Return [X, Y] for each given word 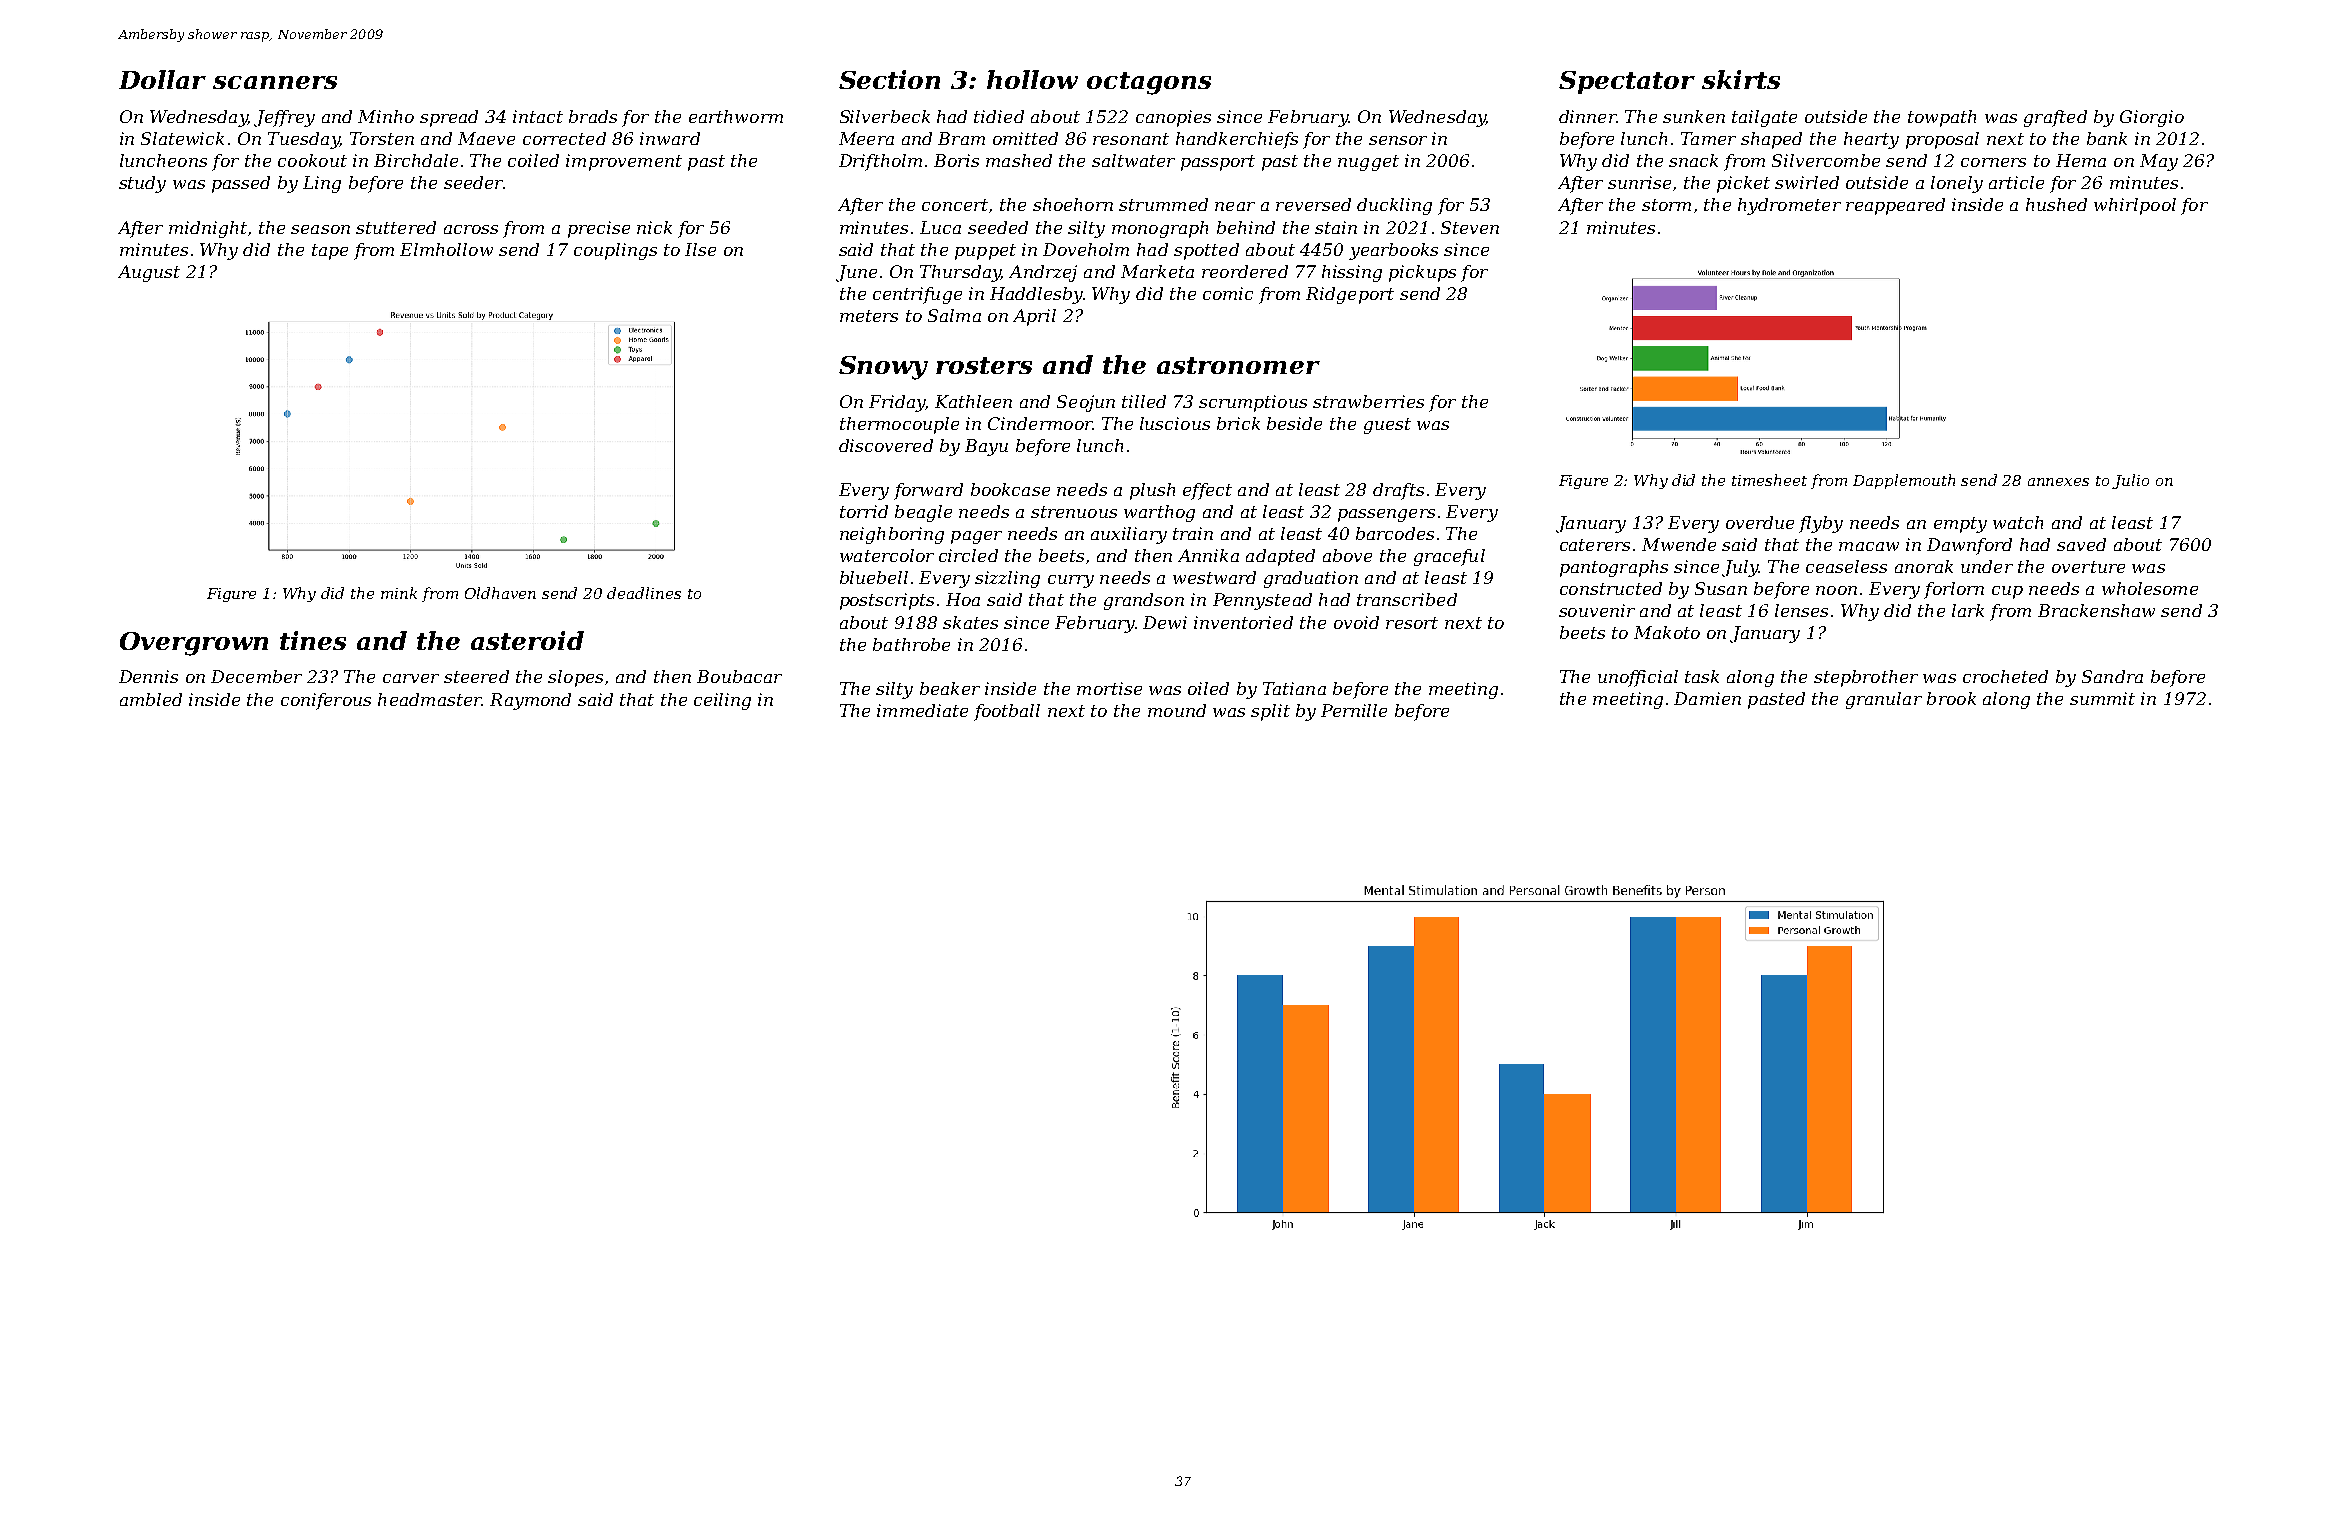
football [1007, 712]
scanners [275, 82]
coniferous [326, 701]
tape [330, 252]
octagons [1149, 83]
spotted [1206, 251]
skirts [1741, 79]
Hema [2081, 160]
